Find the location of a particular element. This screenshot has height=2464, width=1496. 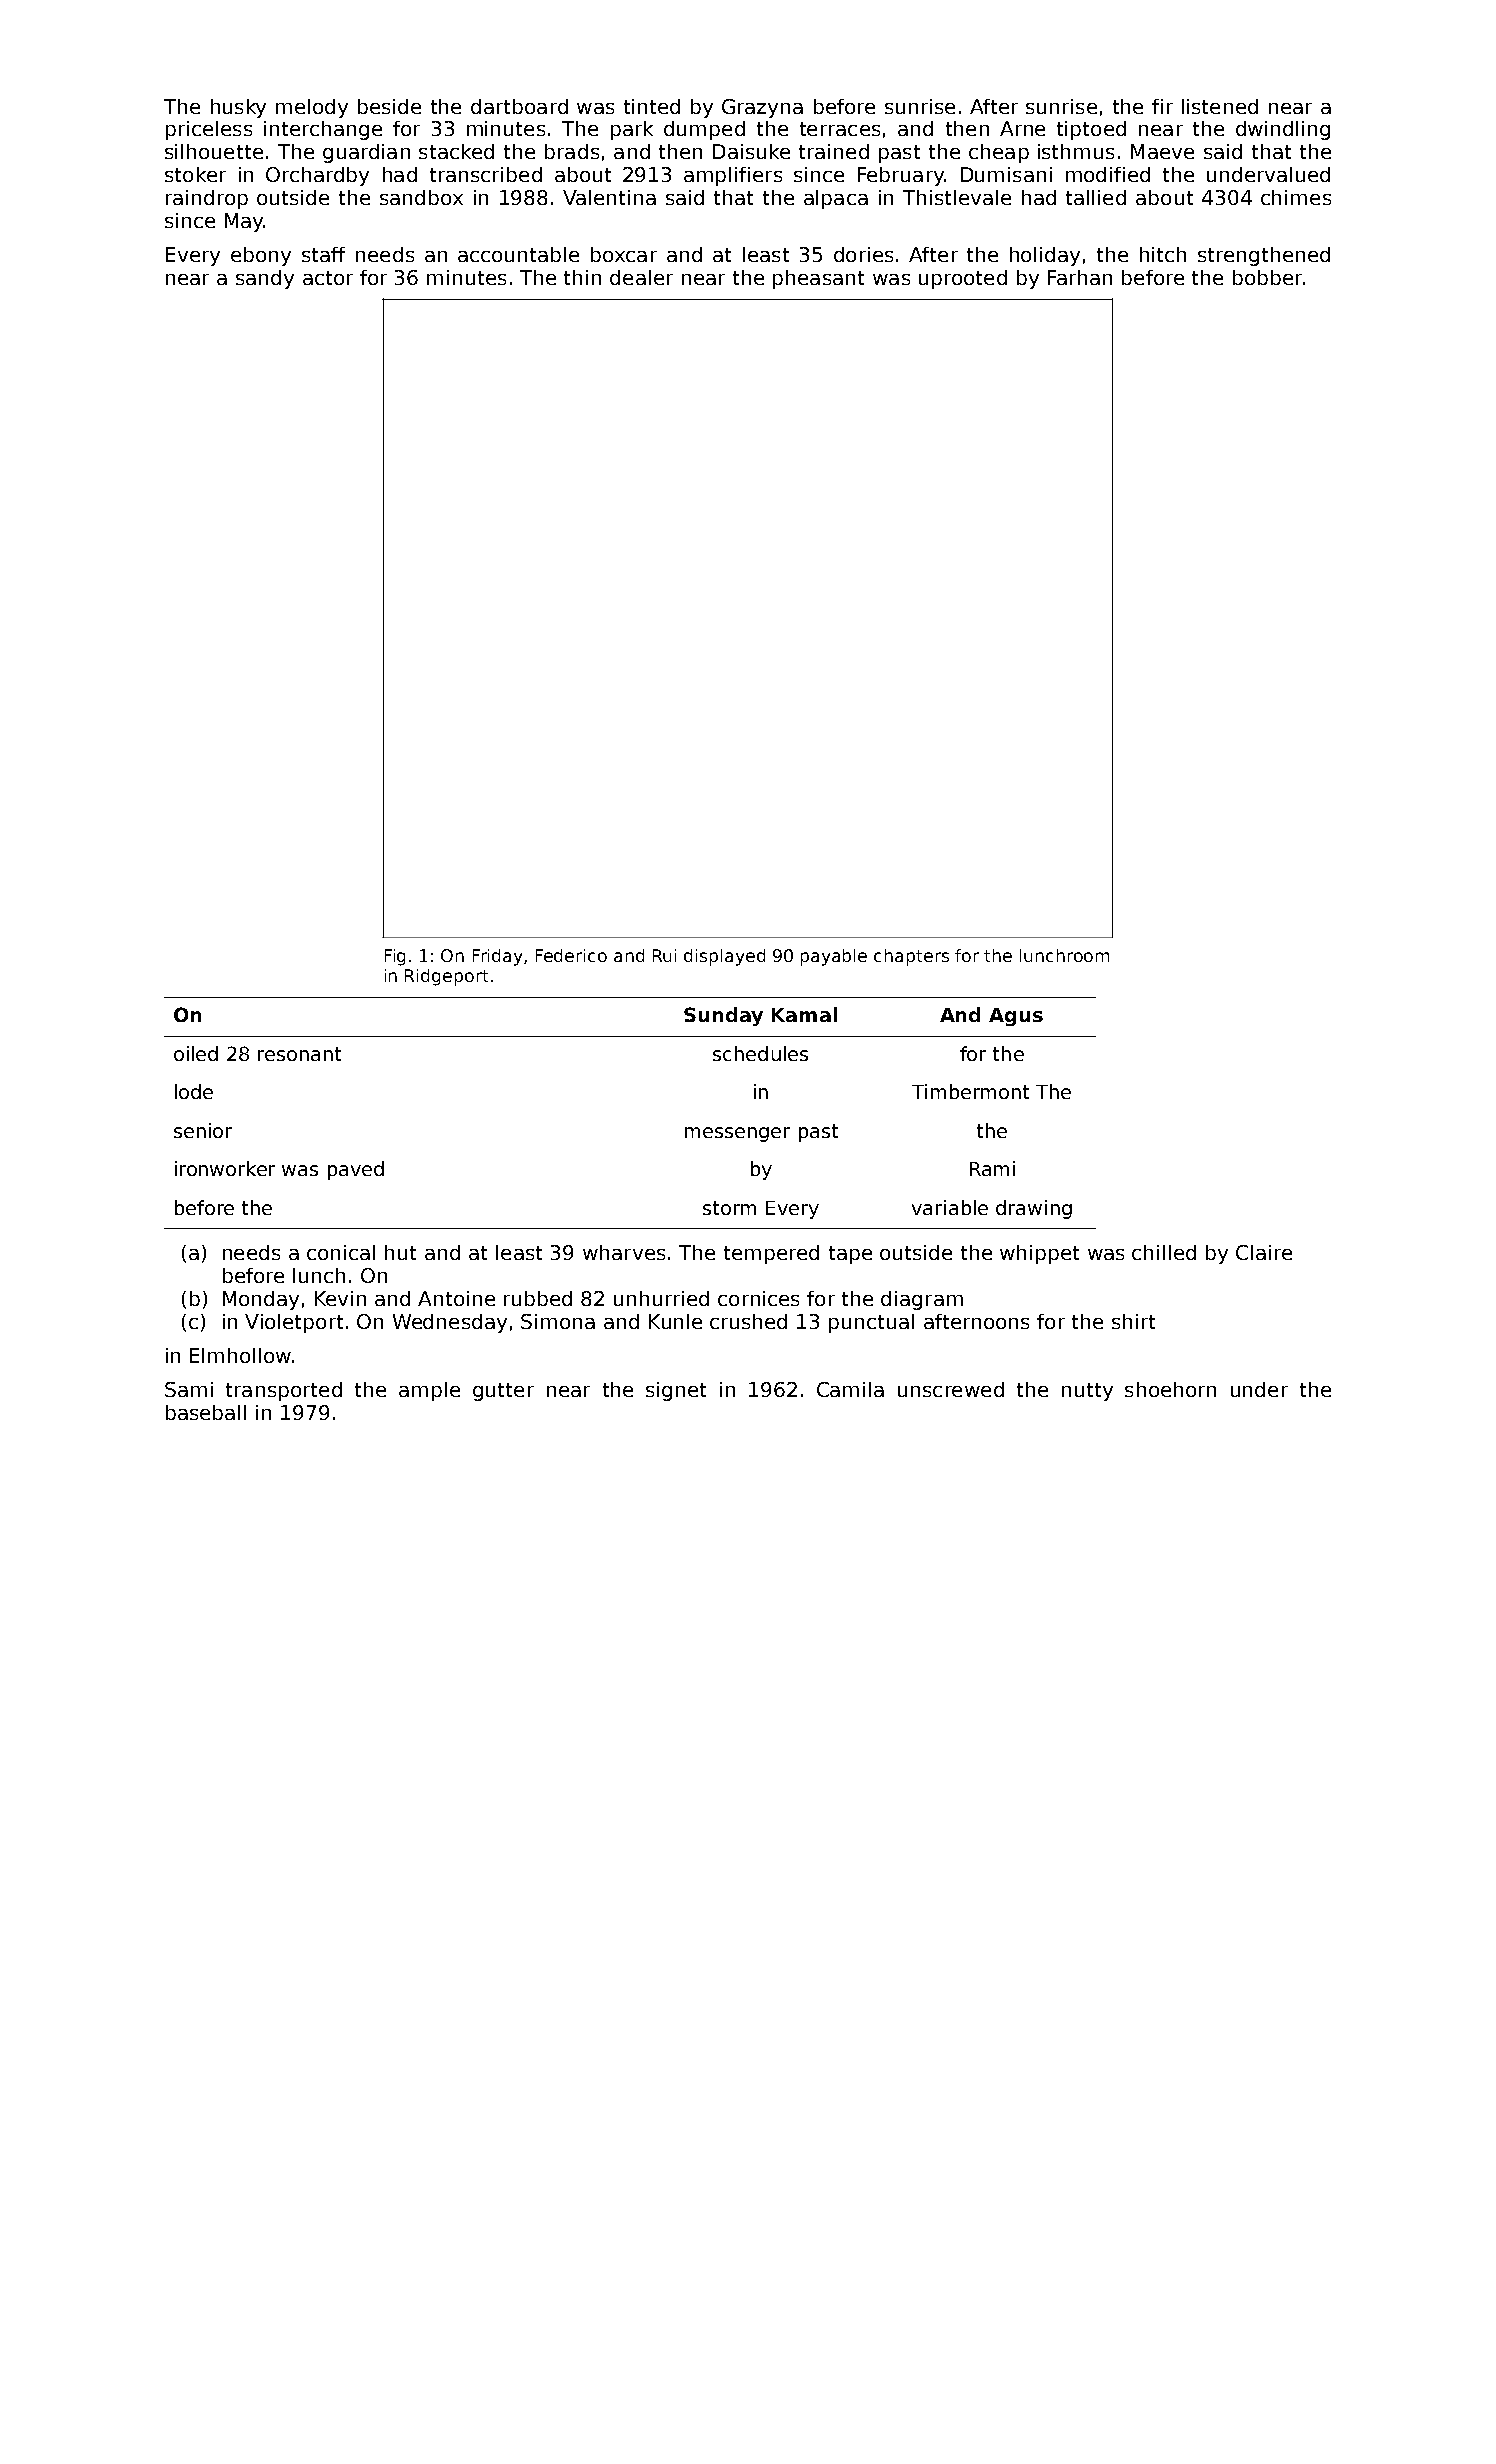

chilled is located at coordinates (1164, 1252).
